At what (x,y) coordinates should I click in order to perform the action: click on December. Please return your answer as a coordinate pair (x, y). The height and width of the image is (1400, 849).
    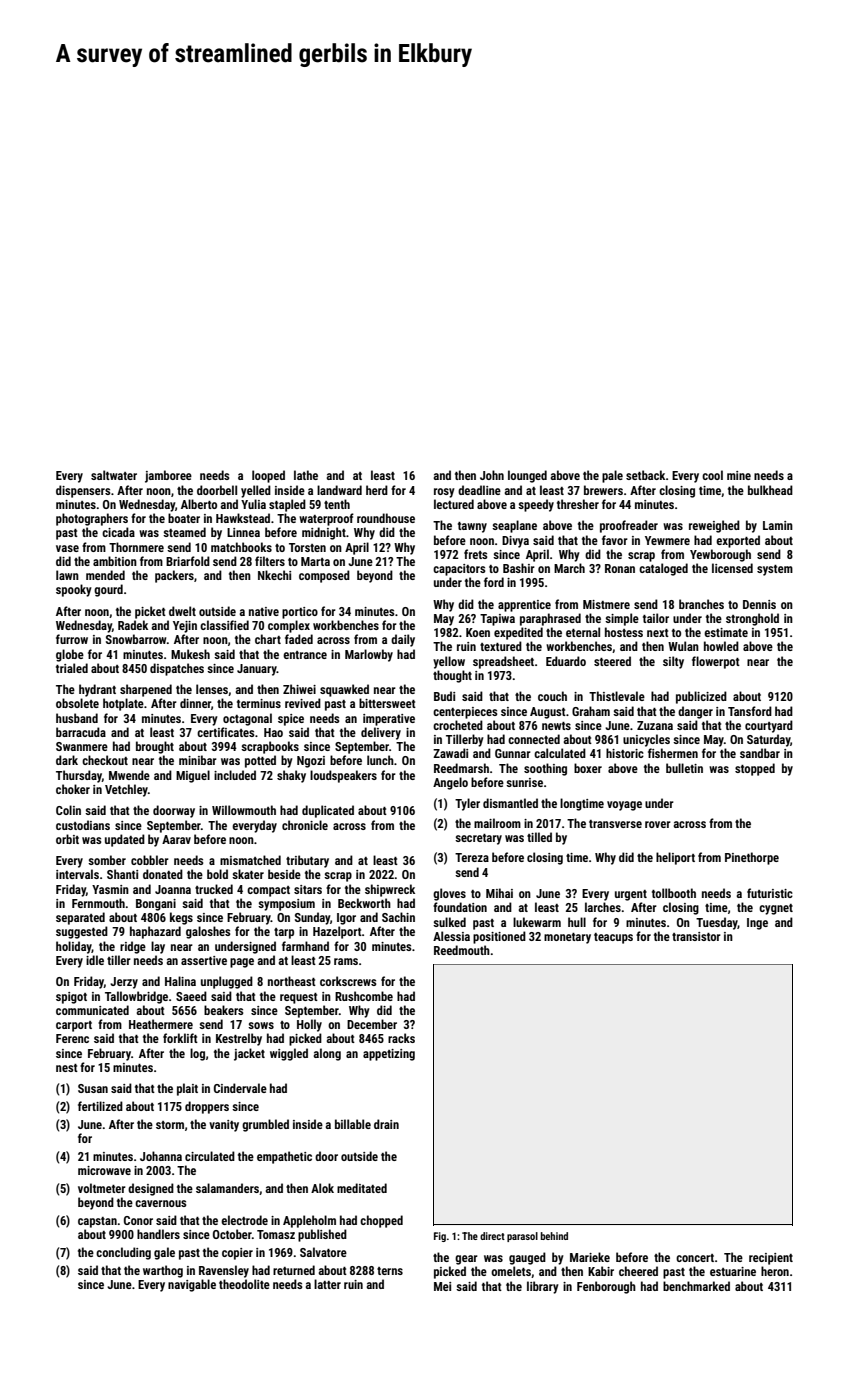
    Looking at the image, I should click on (372, 1024).
